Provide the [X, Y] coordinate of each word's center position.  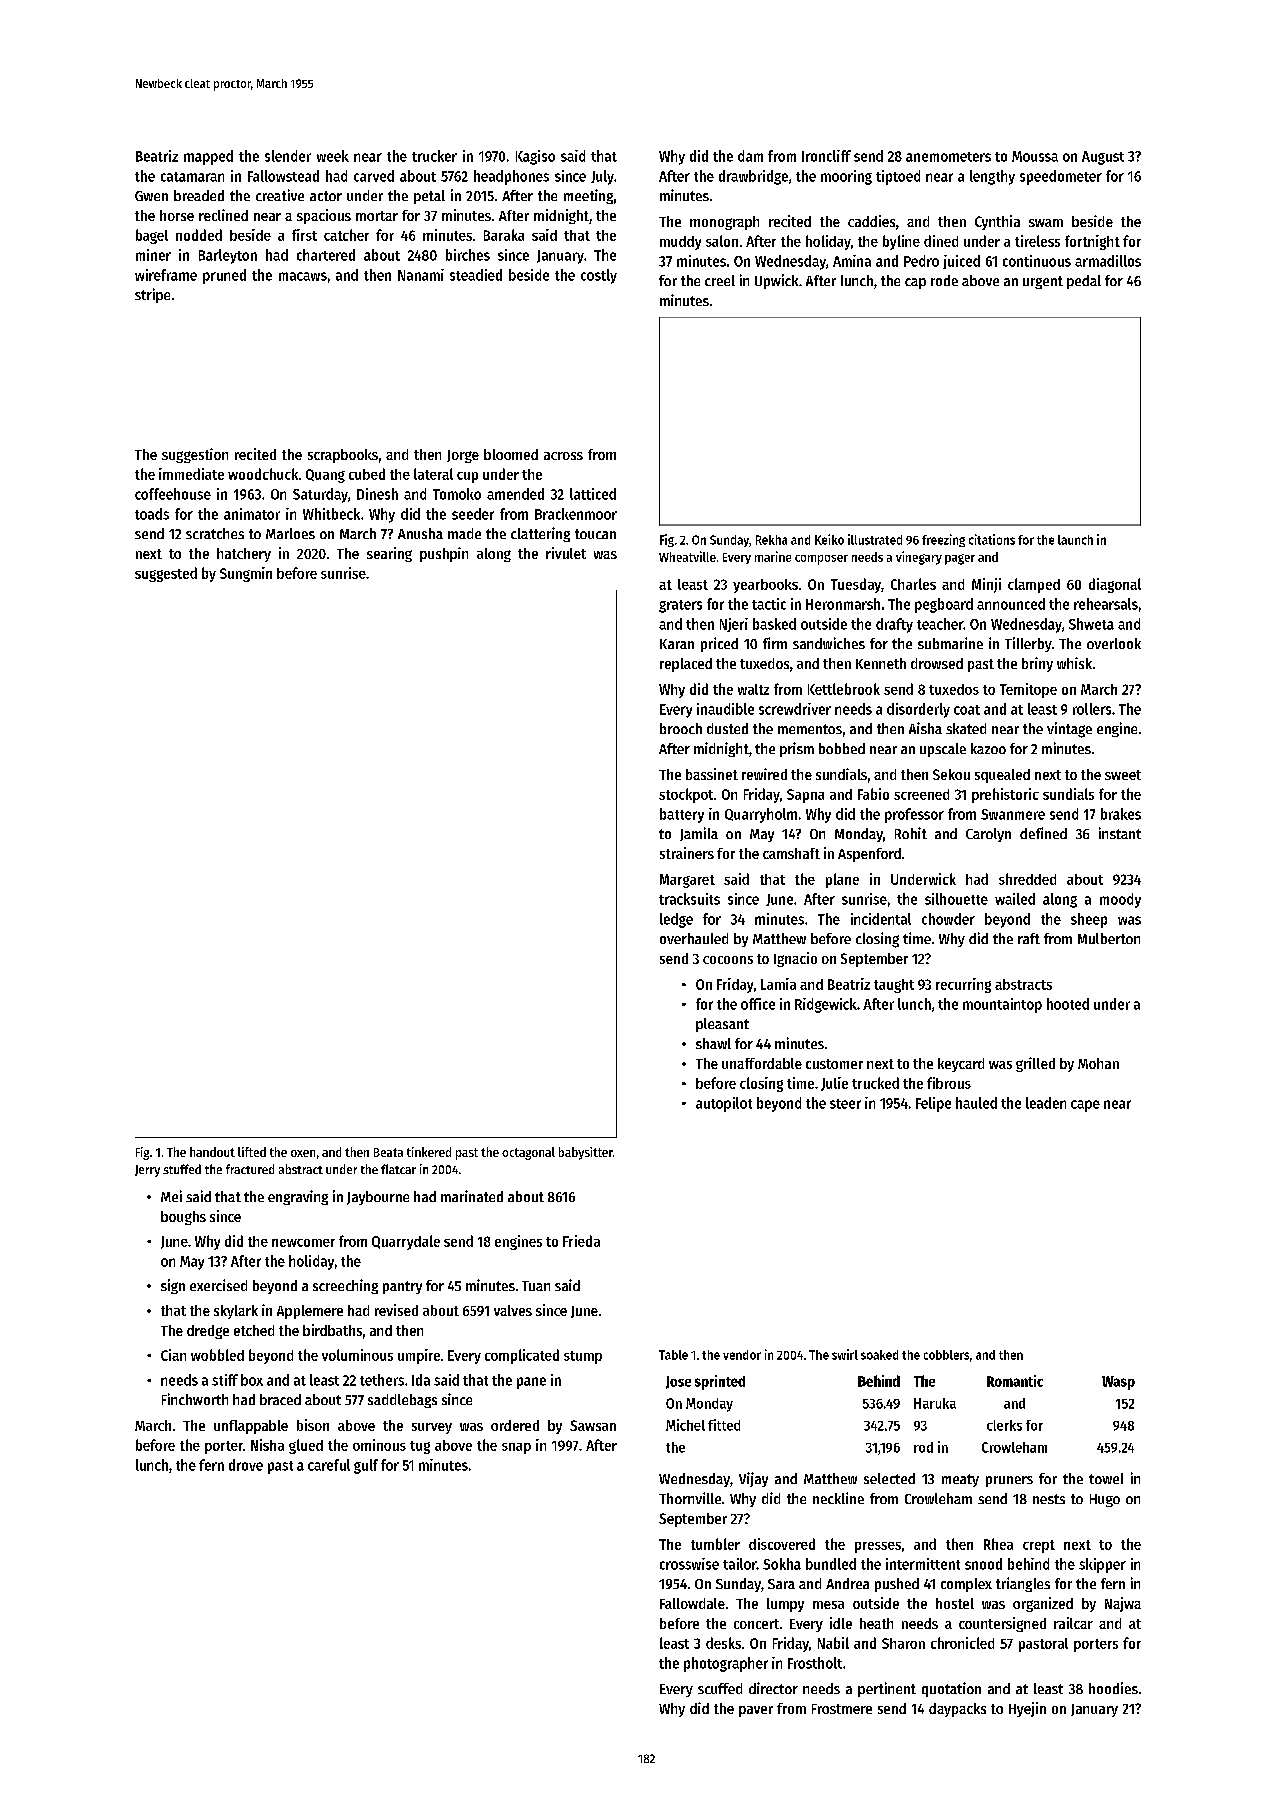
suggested [166, 574]
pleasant [722, 1025]
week [333, 156]
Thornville [690, 1498]
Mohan [1098, 1063]
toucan [595, 534]
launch [1075, 540]
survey [432, 1428]
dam [750, 156]
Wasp [1118, 1383]
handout [212, 1152]
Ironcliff [826, 156]
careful [329, 1465]
